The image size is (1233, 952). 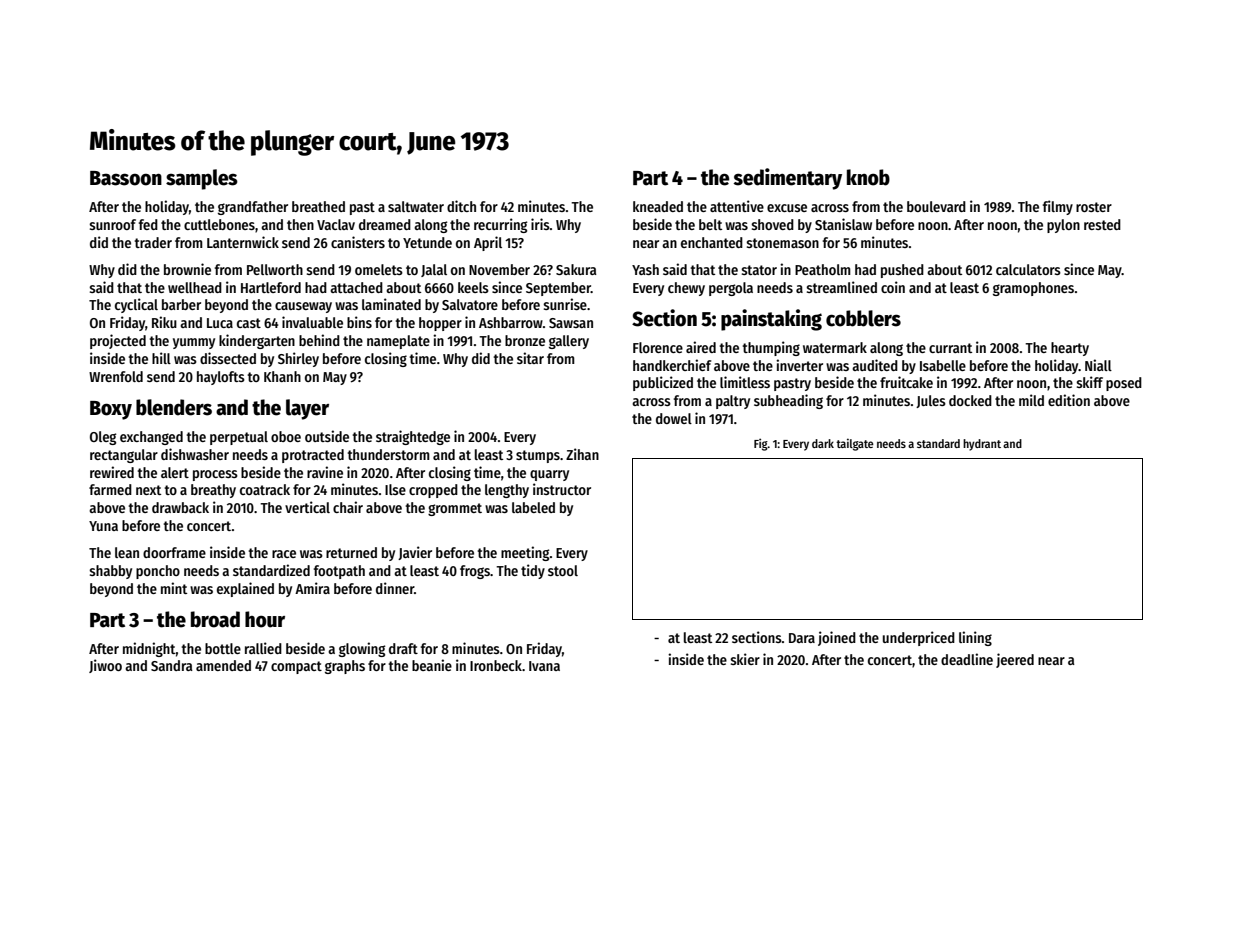 What do you see at coordinates (282, 376) in the screenshot?
I see `Khanh` at bounding box center [282, 376].
